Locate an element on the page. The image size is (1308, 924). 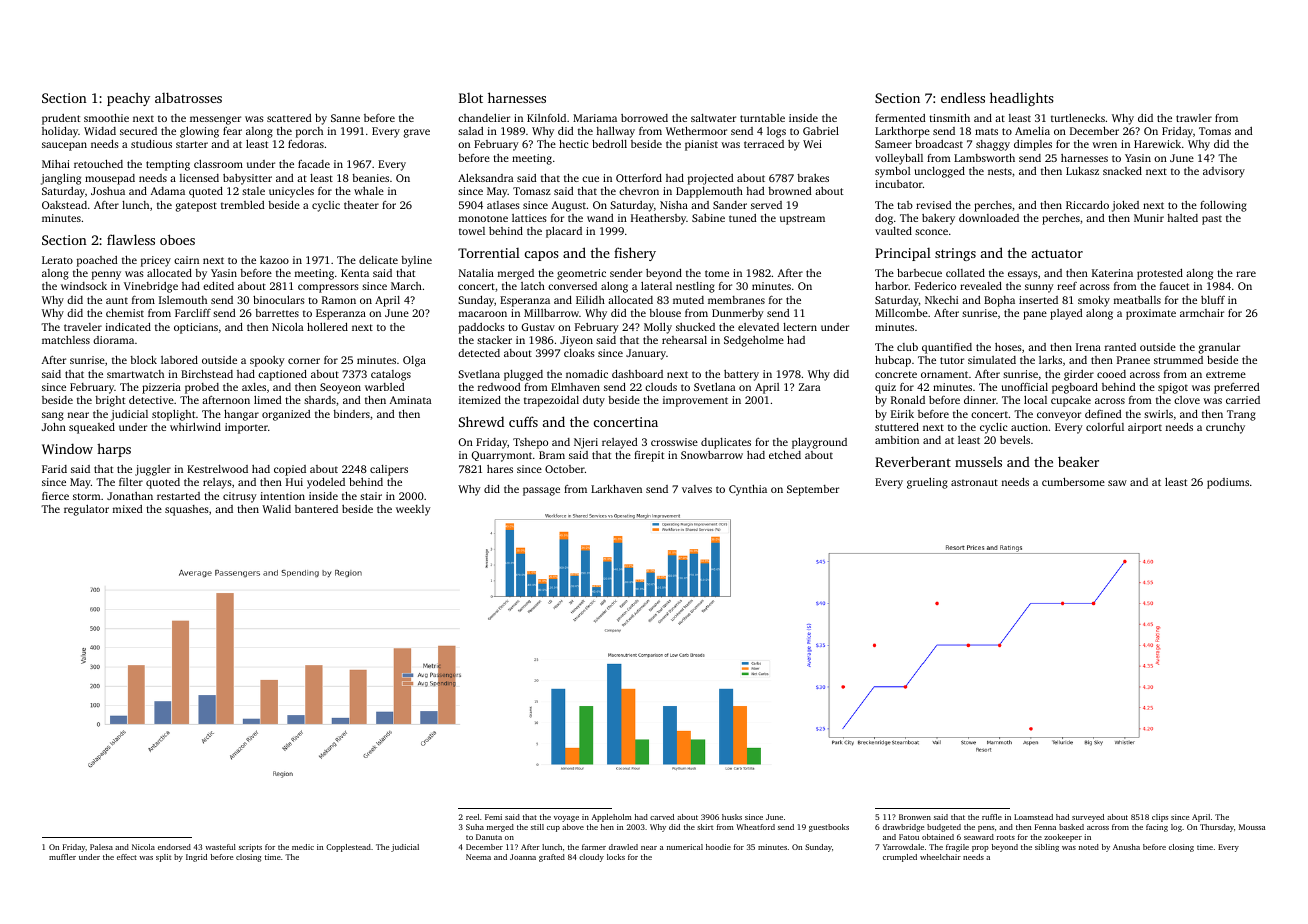
weekly is located at coordinates (413, 510).
